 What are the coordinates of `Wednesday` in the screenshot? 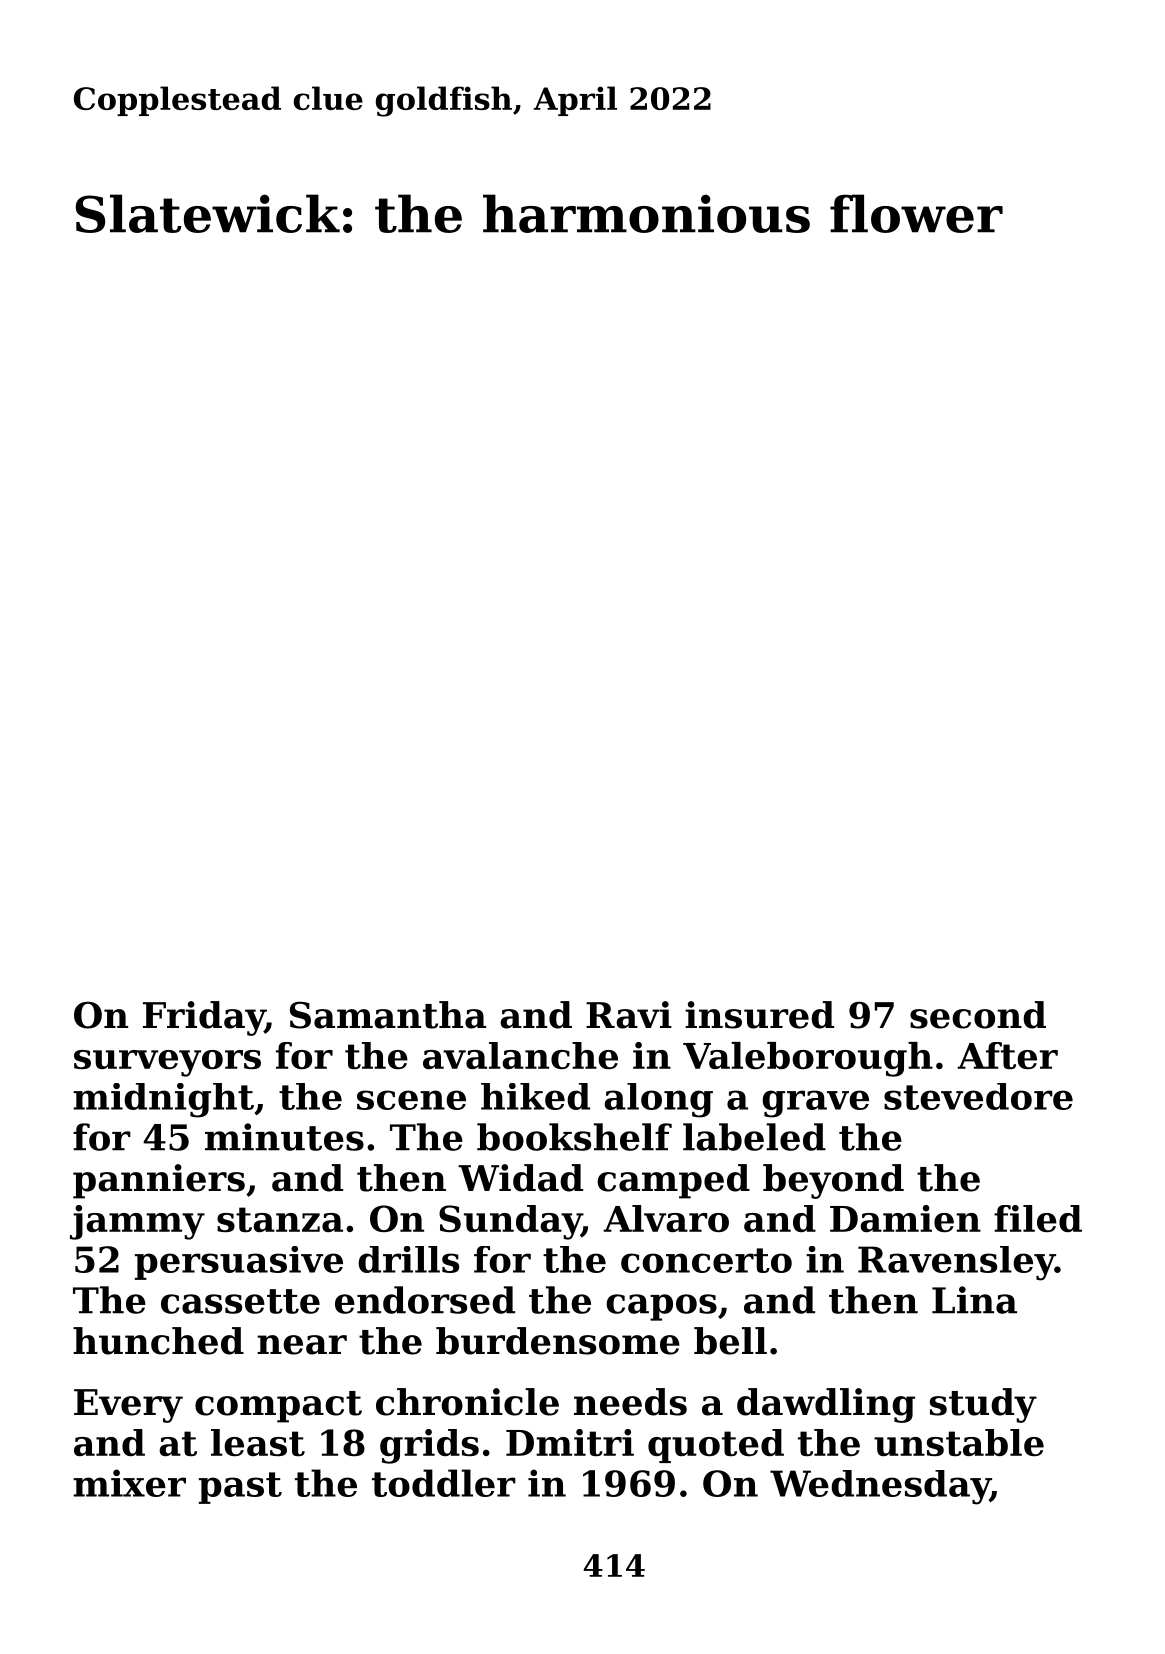 It's located at (880, 1487).
